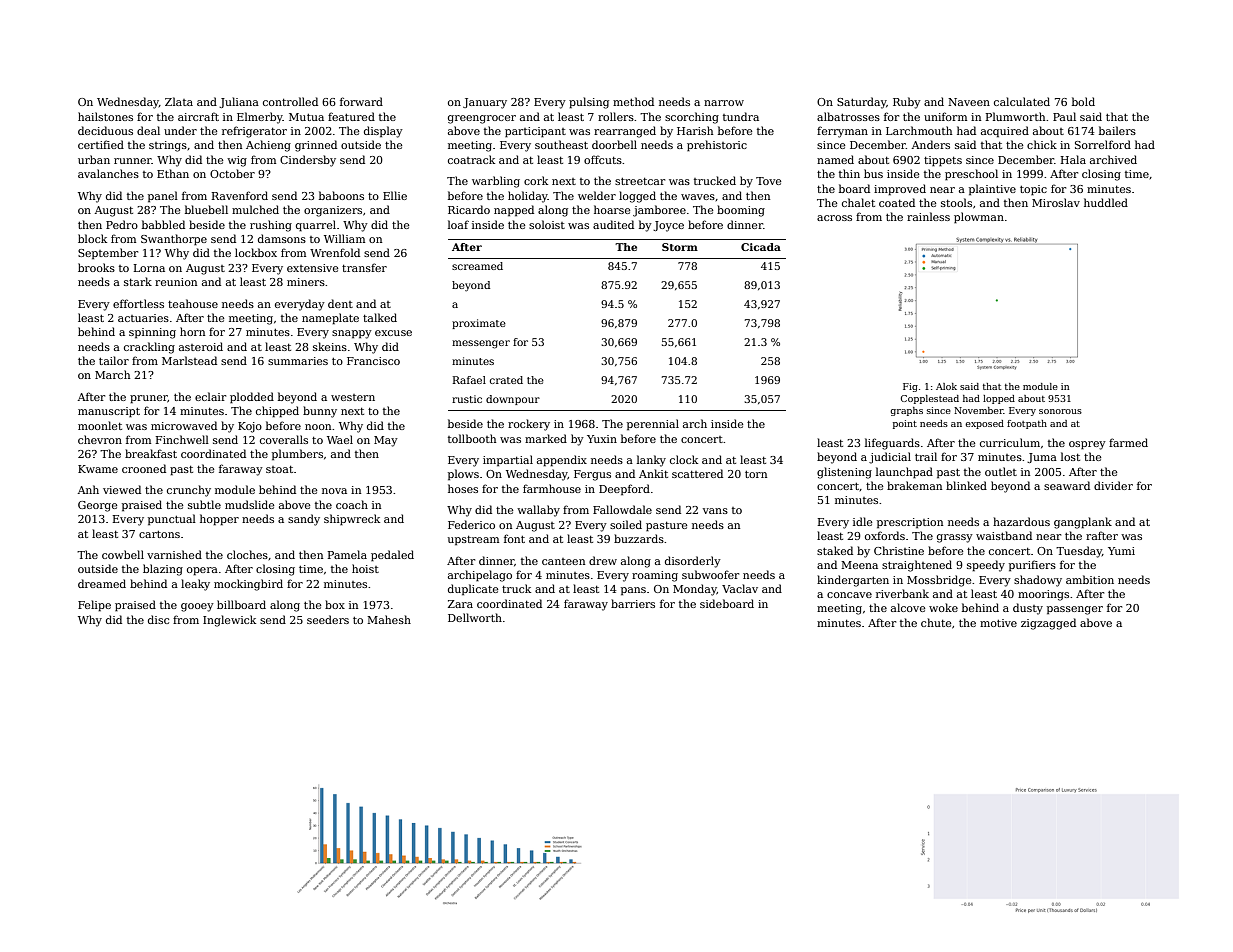 This screenshot has width=1233, height=952. What do you see at coordinates (460, 604) in the screenshot?
I see `Zara` at bounding box center [460, 604].
